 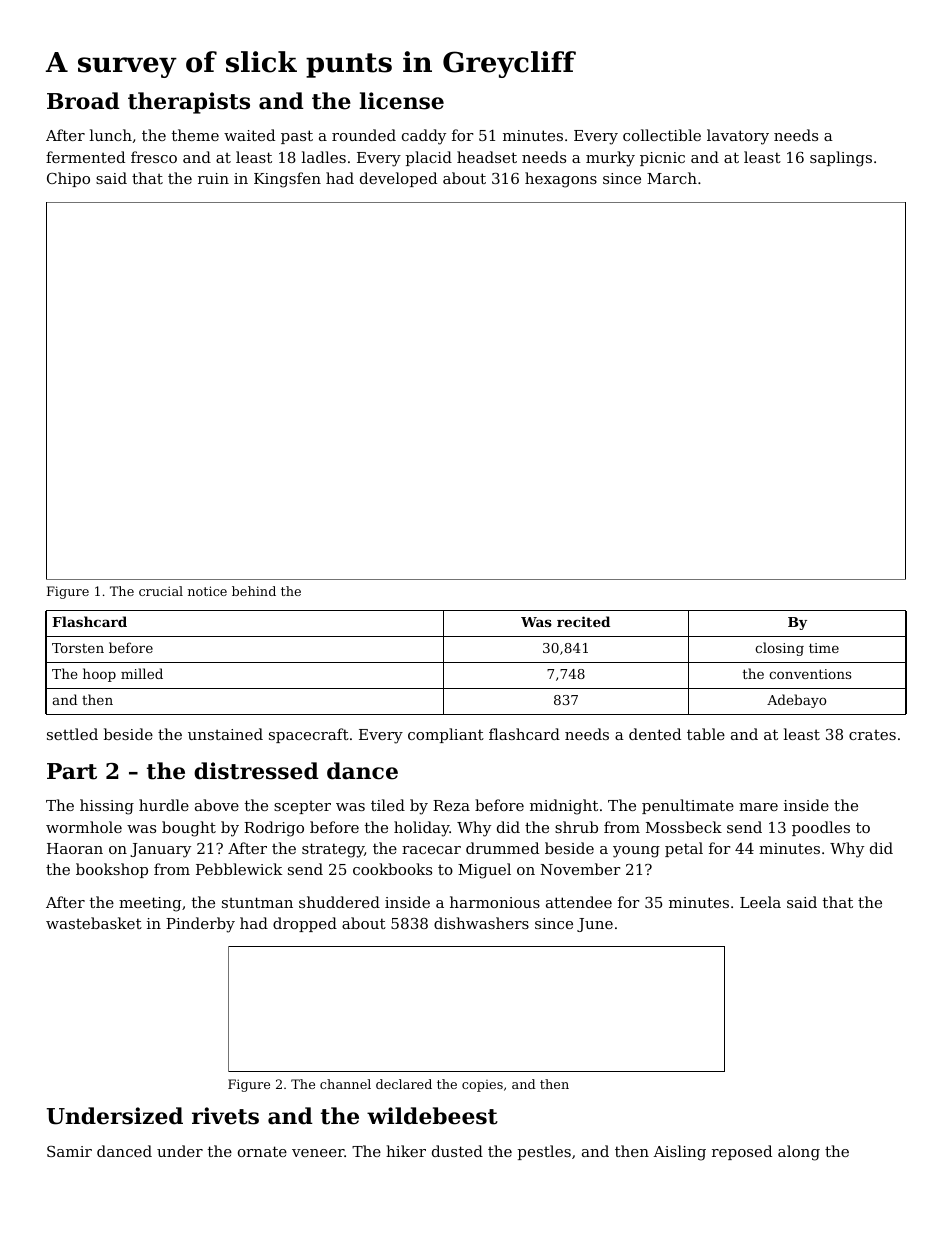 I want to click on crucial, so click(x=161, y=591).
